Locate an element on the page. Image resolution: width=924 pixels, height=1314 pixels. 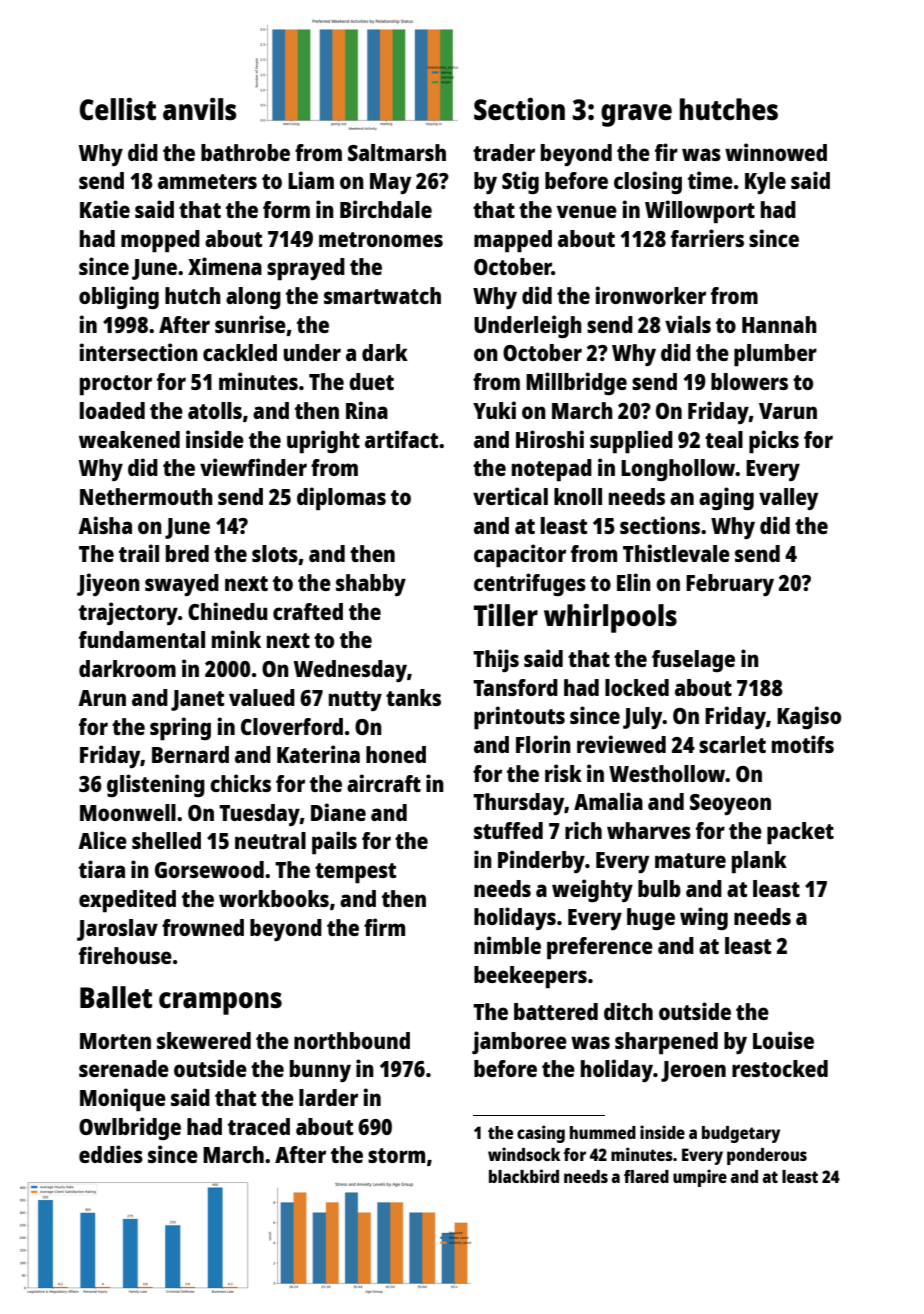
sharpened is located at coordinates (666, 1043).
